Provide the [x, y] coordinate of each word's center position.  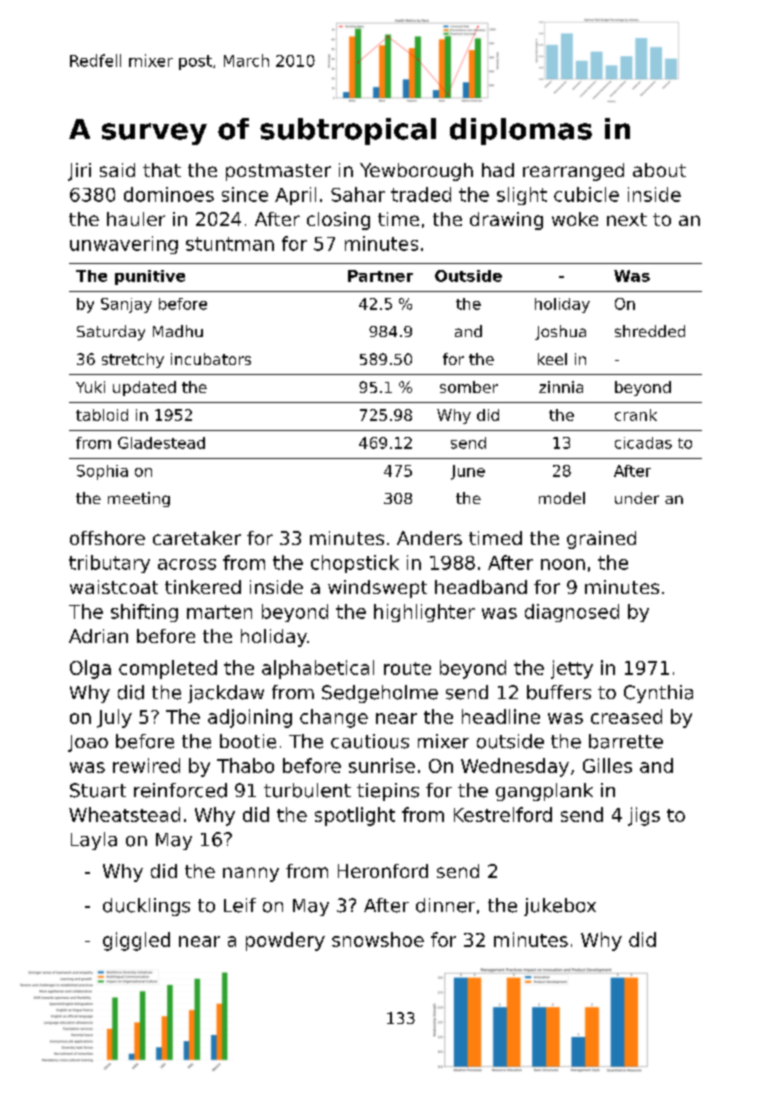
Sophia [102, 472]
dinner [445, 905]
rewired [146, 765]
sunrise [382, 765]
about [659, 170]
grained [601, 540]
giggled [136, 941]
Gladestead [161, 443]
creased [626, 716]
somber [469, 387]
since [245, 194]
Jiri [79, 172]
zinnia [561, 387]
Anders [429, 538]
